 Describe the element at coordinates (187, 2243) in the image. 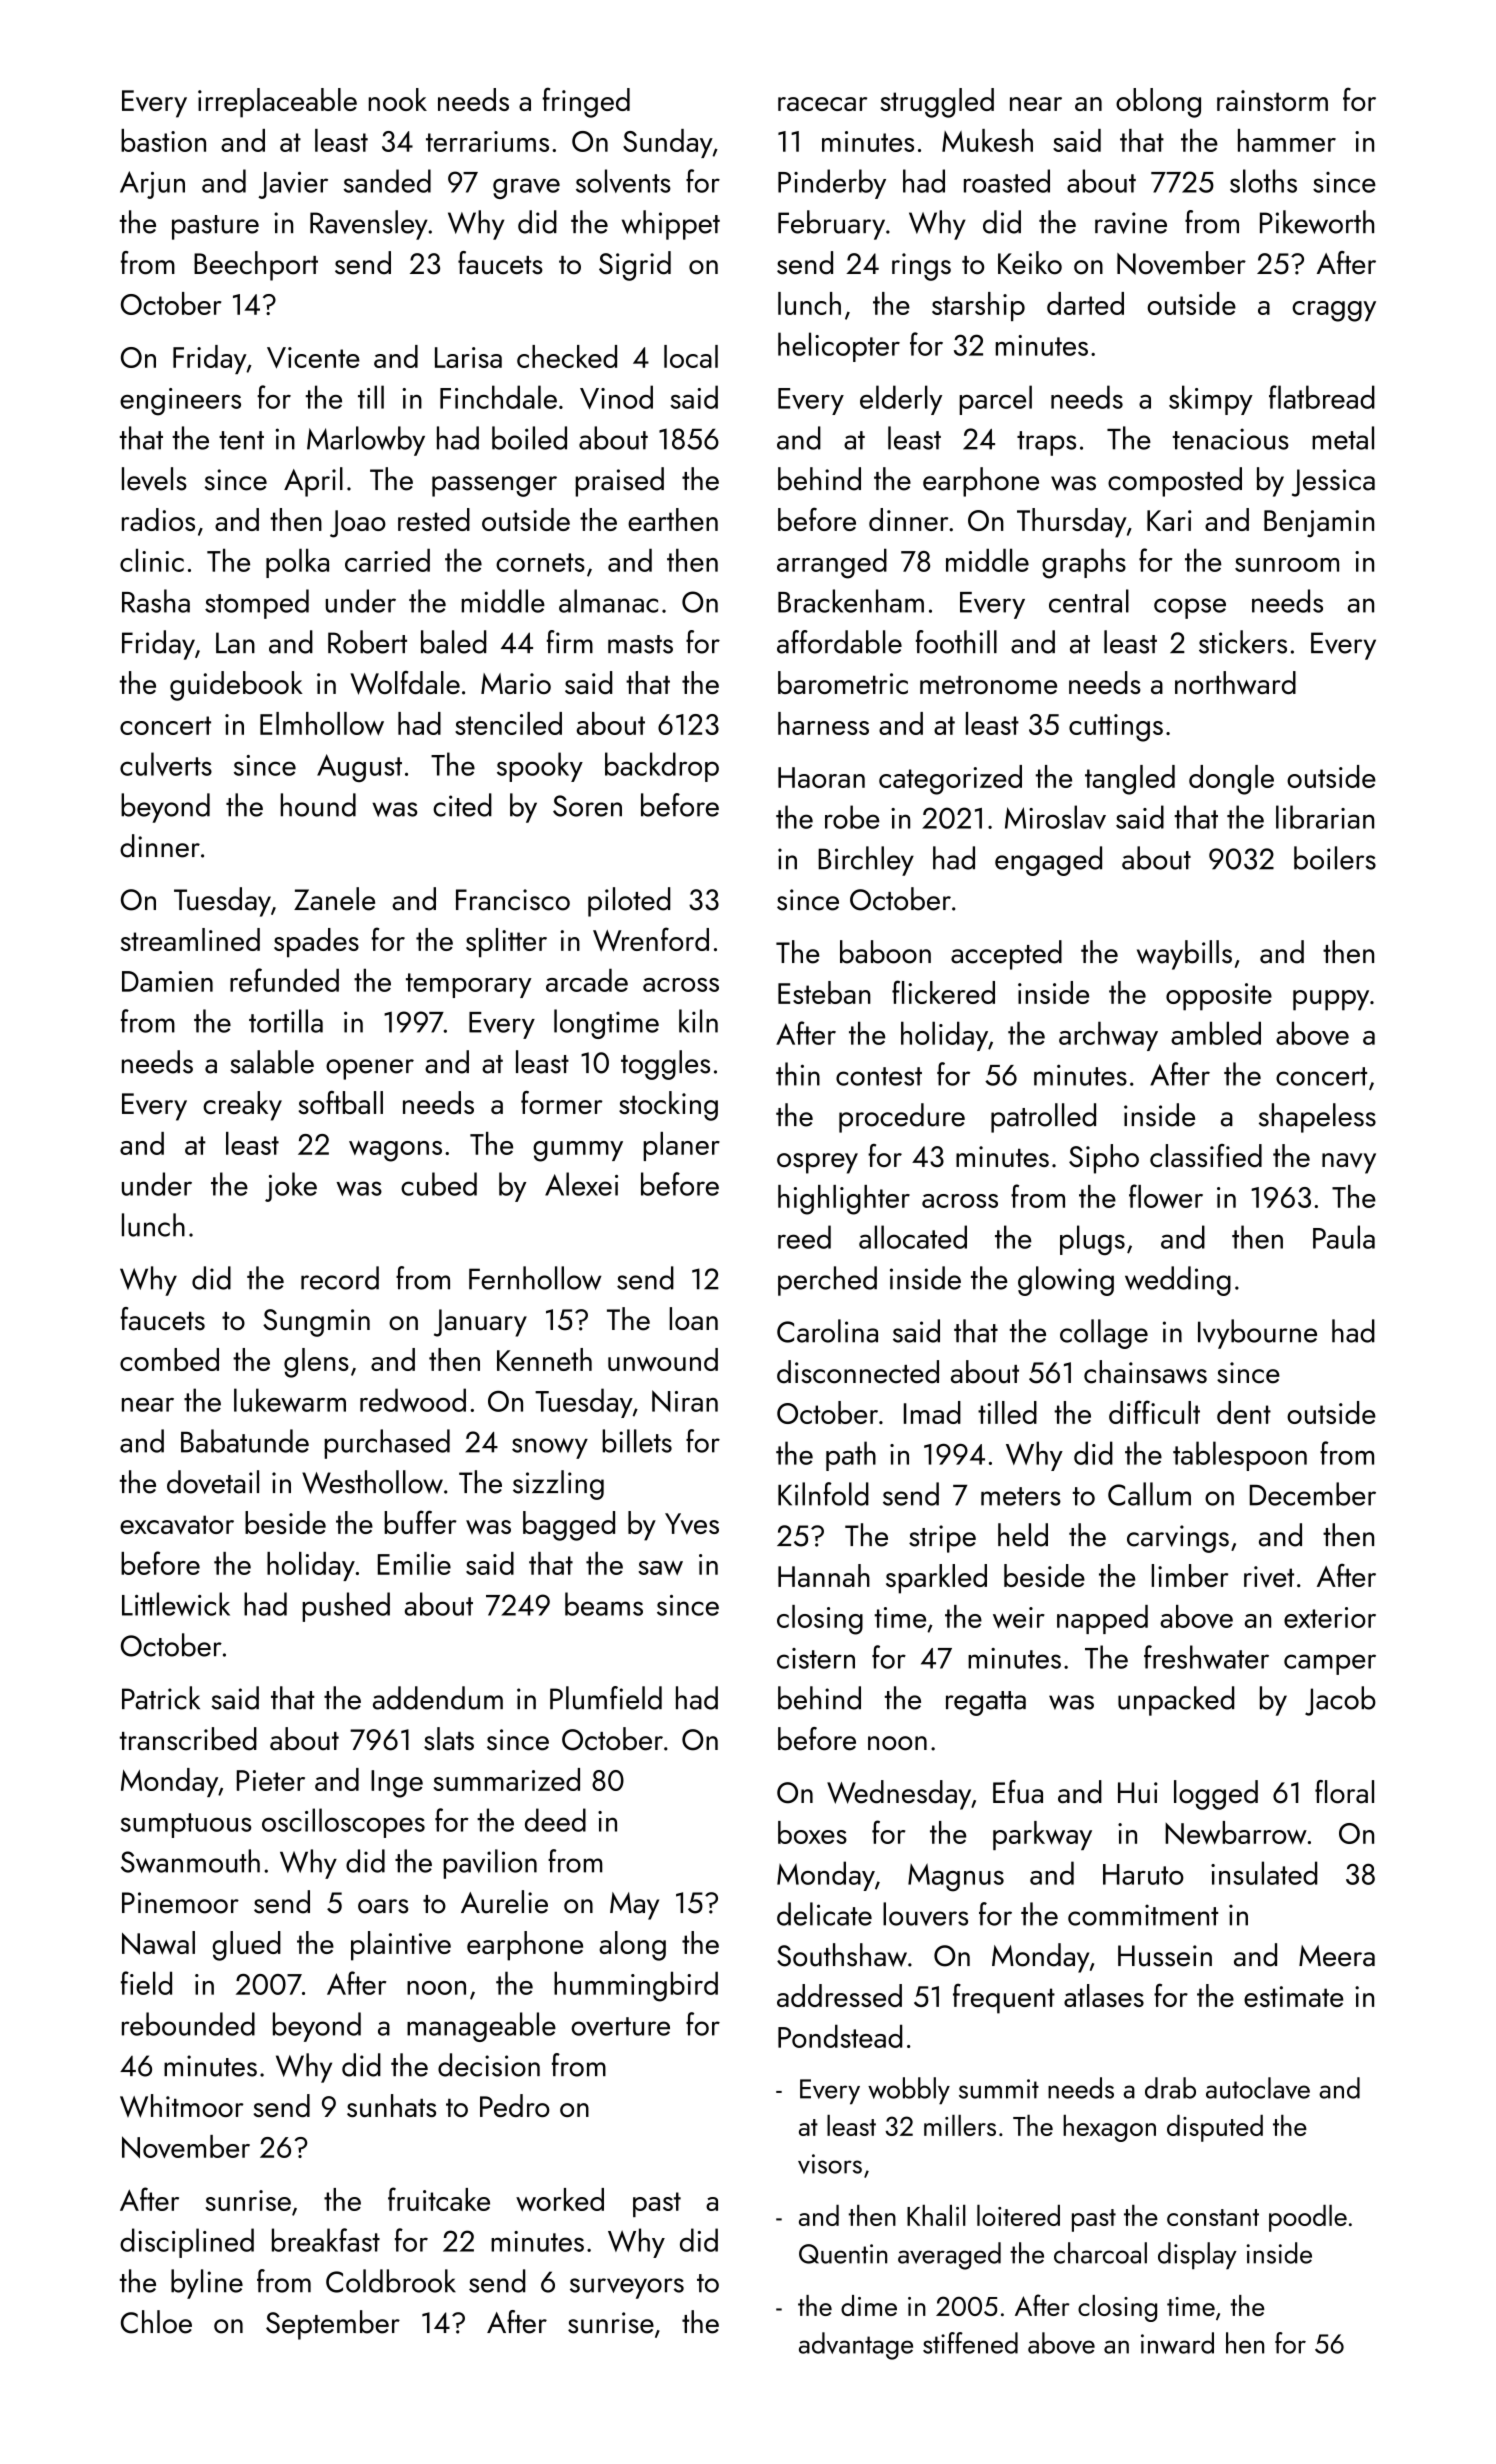

I see `disciplined` at that location.
